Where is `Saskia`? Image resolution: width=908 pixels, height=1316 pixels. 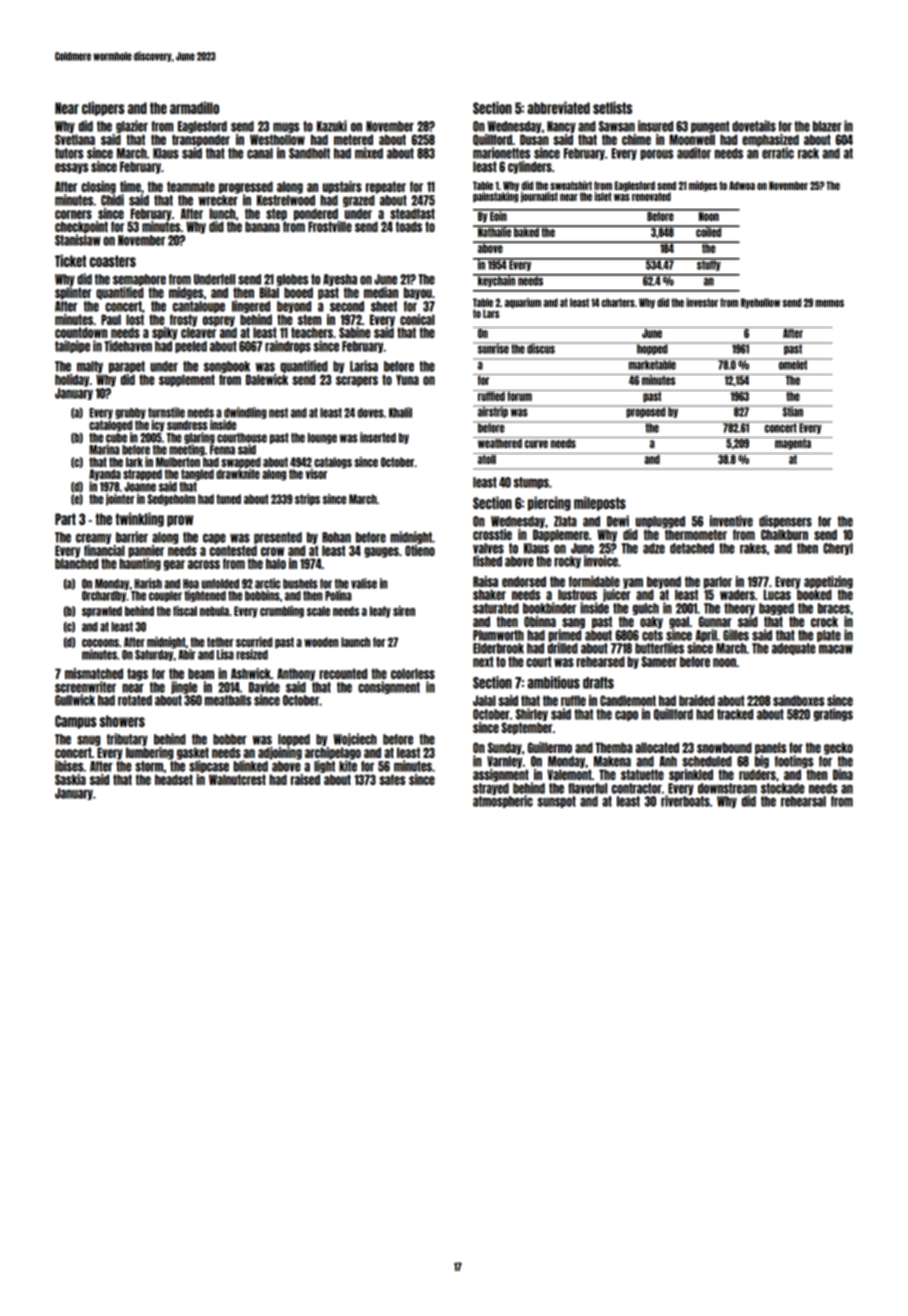 Saskia is located at coordinates (70, 779).
